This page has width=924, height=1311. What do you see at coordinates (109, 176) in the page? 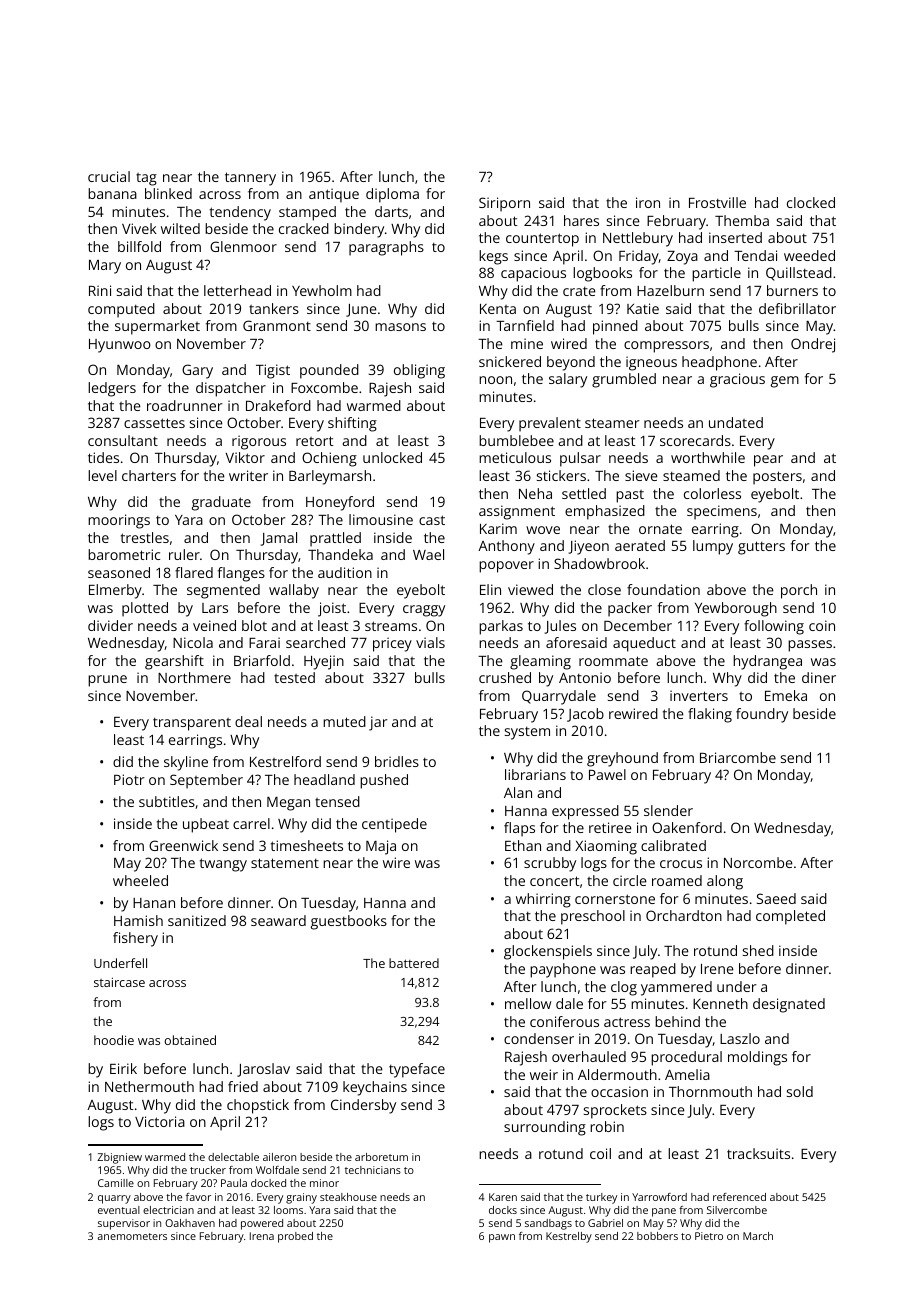
I see `crucial` at bounding box center [109, 176].
